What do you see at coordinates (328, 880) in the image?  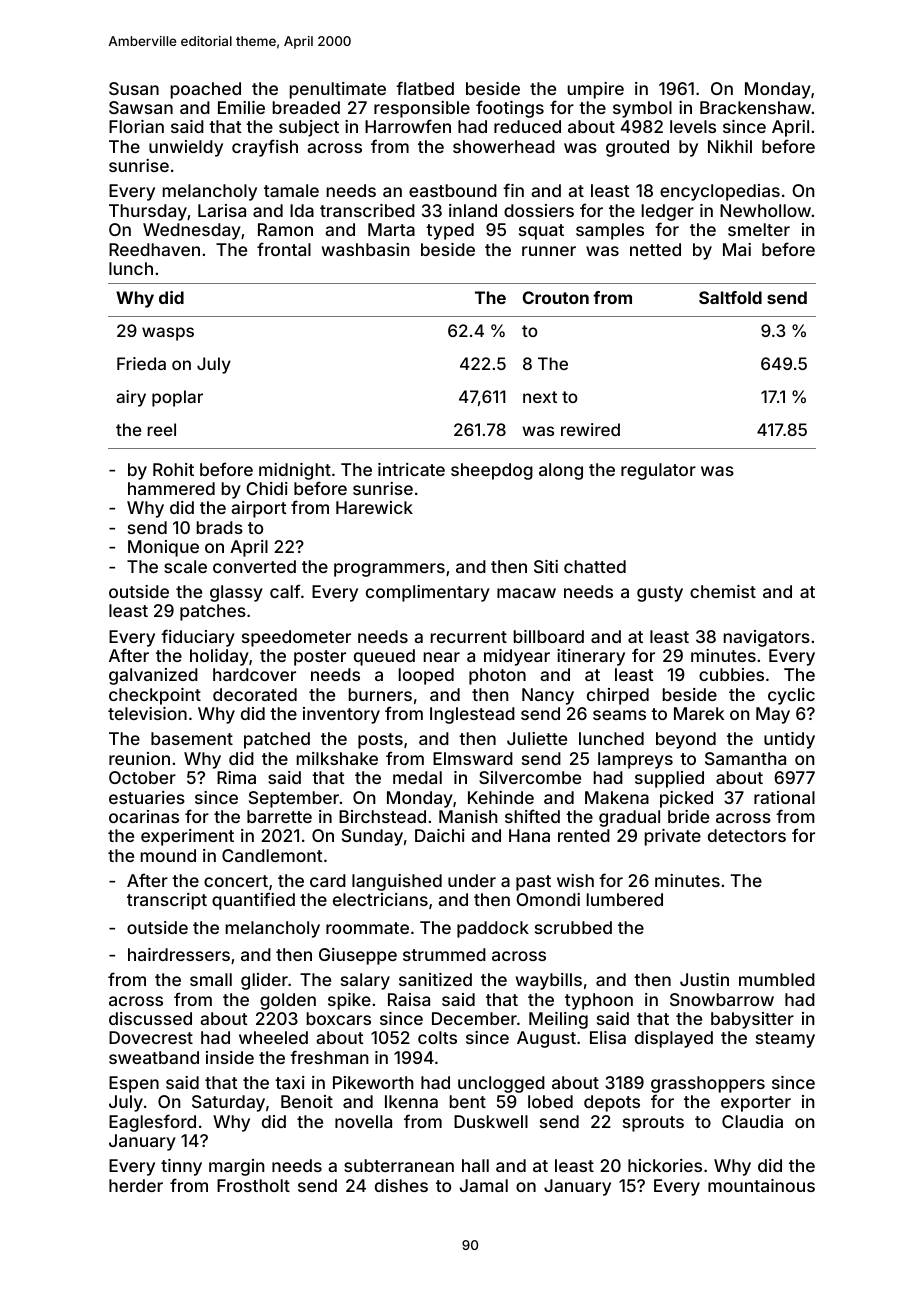 I see `card` at bounding box center [328, 880].
